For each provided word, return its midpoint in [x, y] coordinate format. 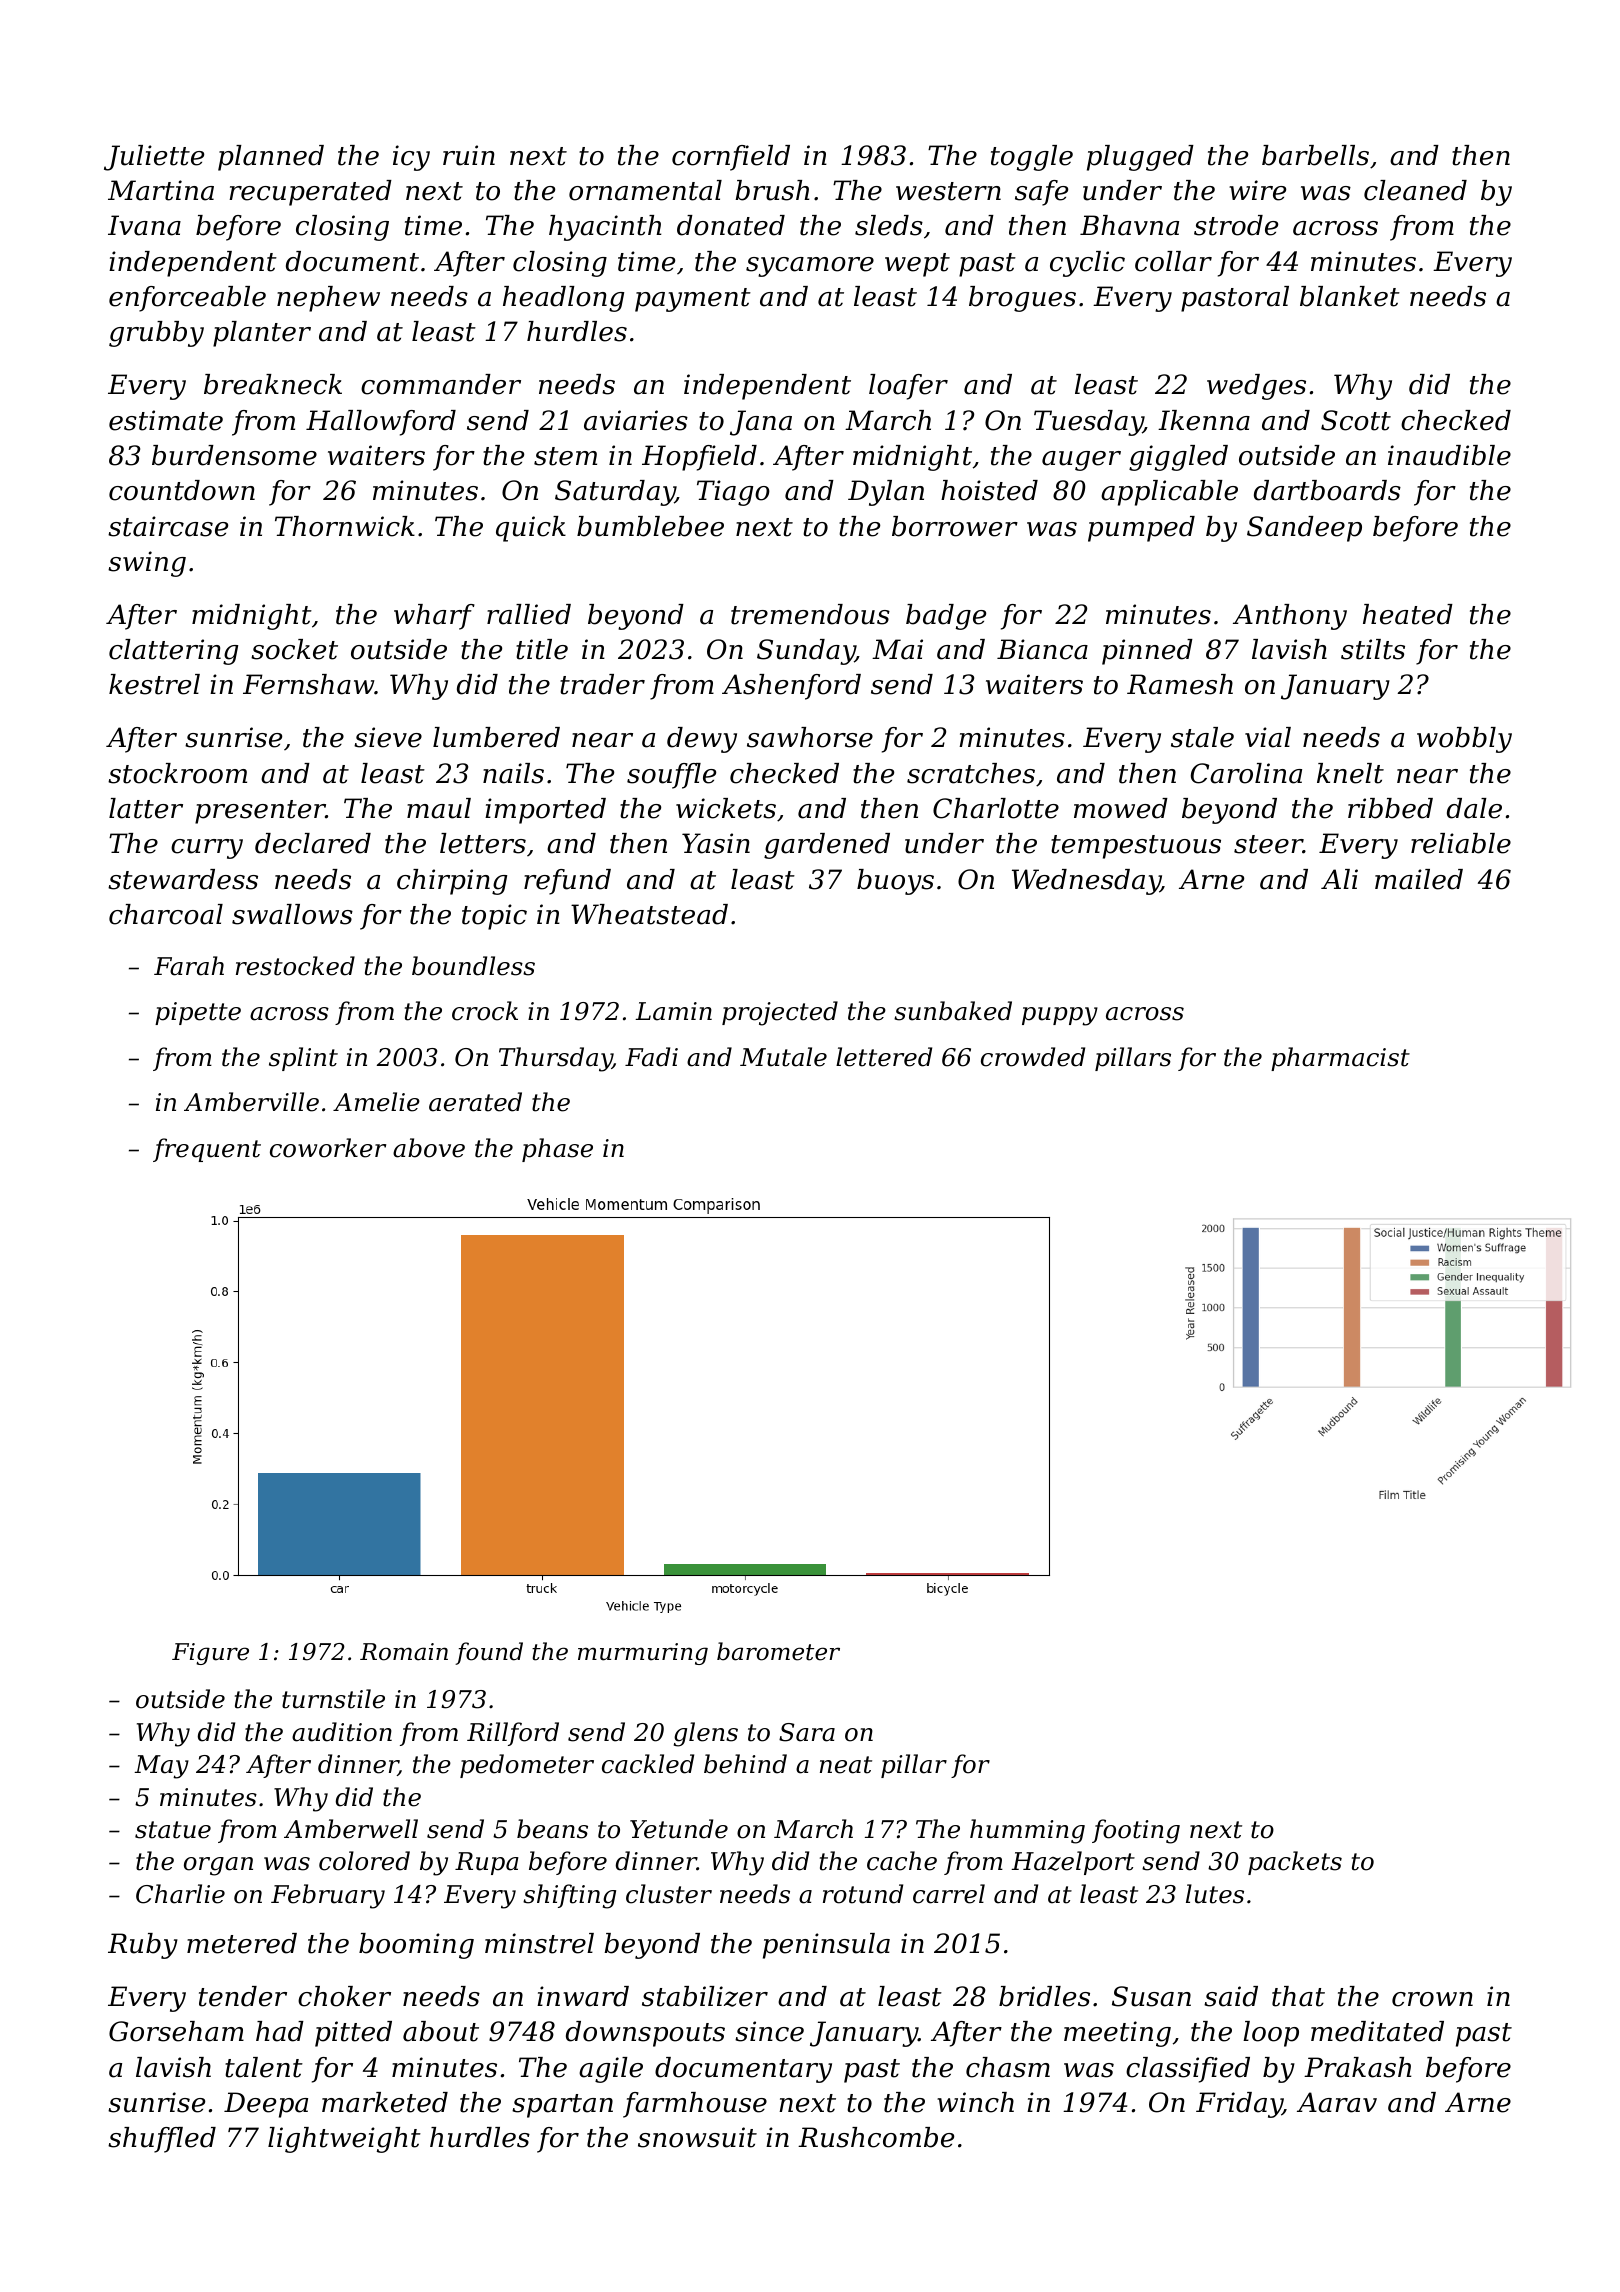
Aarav [1337, 2102]
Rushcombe [876, 2137]
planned [271, 158]
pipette [198, 1013]
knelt [1350, 773]
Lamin [673, 1011]
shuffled [162, 2140]
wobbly [1464, 740]
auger [1081, 461]
